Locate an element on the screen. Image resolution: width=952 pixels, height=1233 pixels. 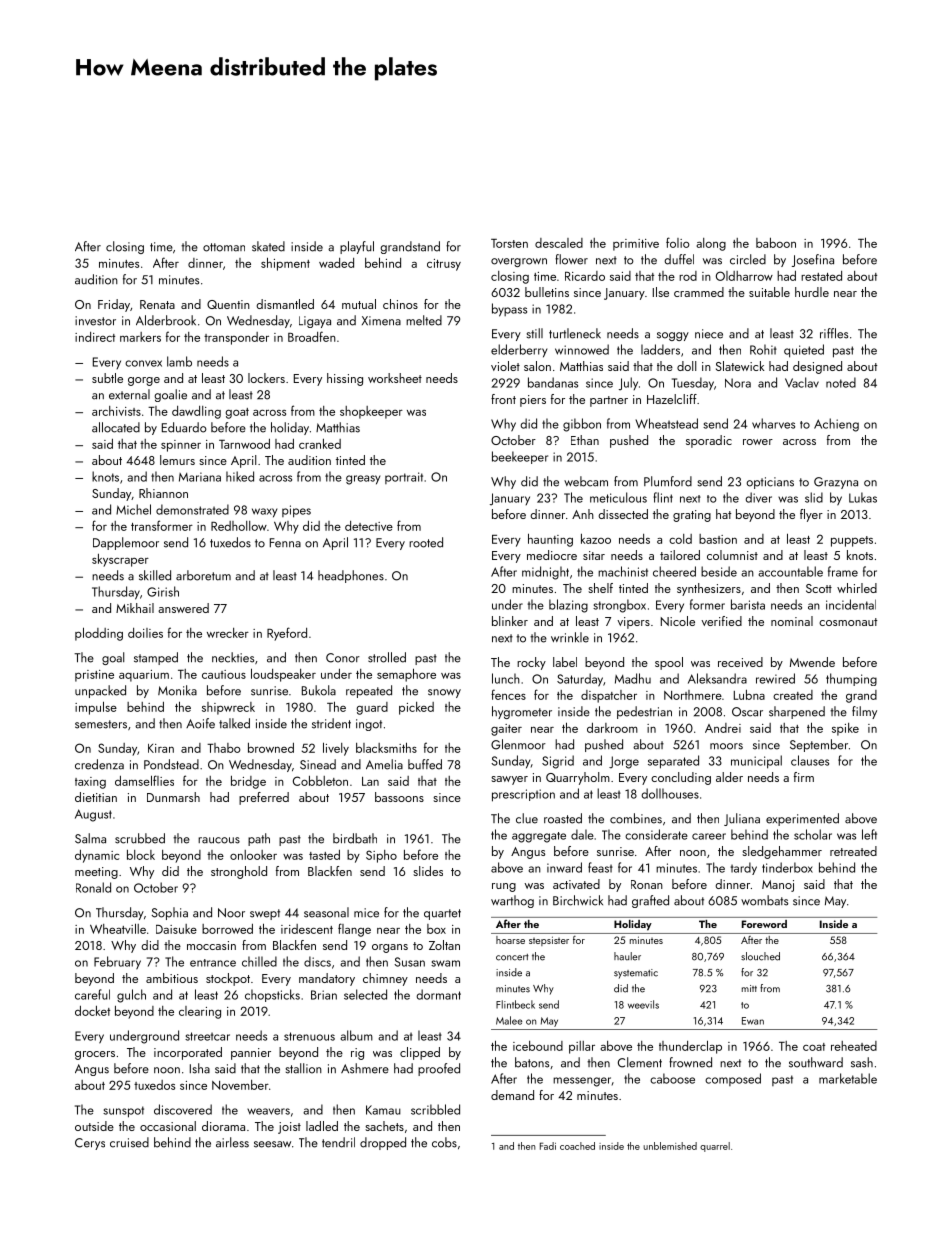
ottoman is located at coordinates (224, 247).
